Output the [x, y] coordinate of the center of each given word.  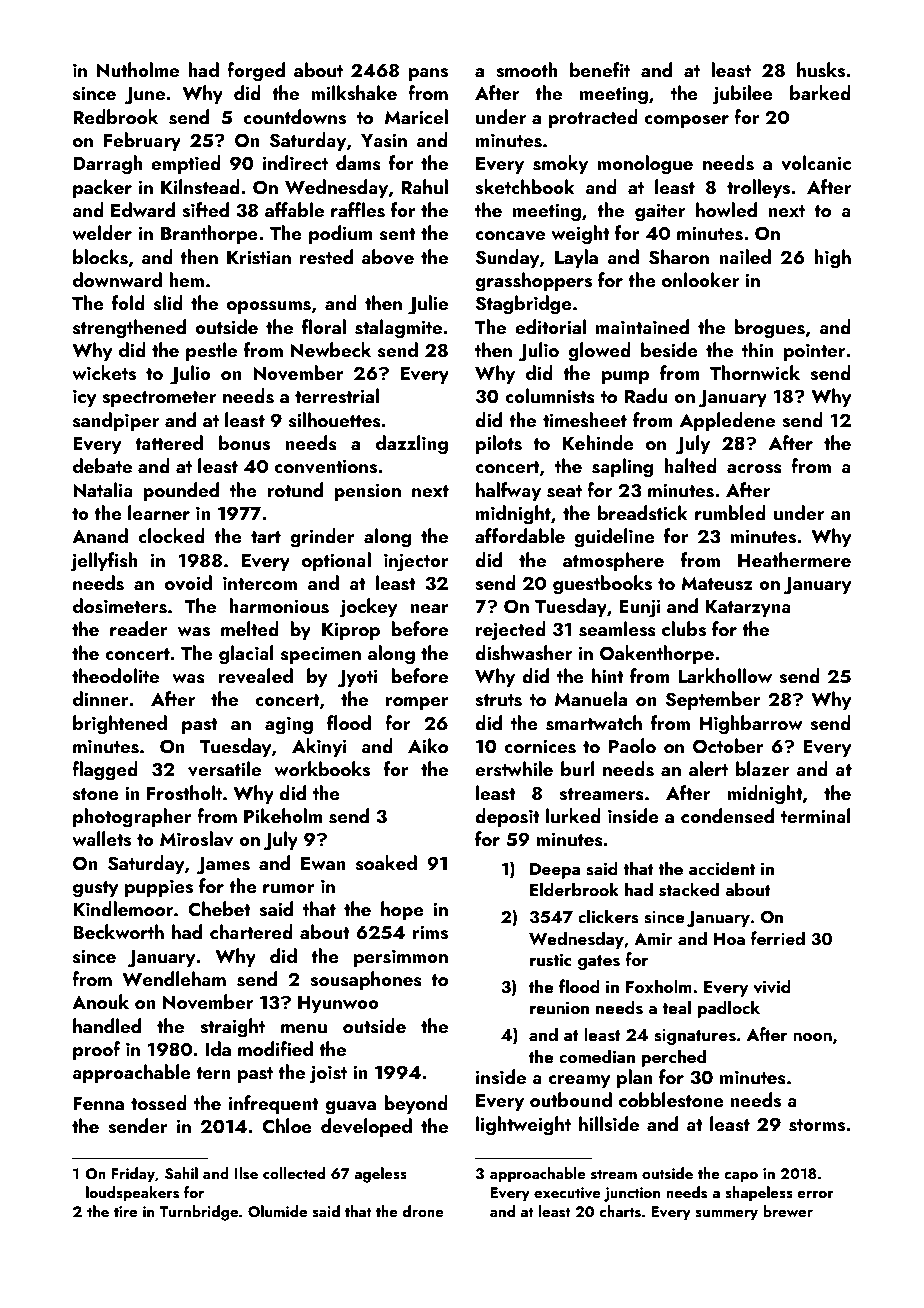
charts [620, 1211]
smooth [527, 70]
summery [726, 1215]
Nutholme [138, 69]
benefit [600, 69]
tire [125, 1211]
